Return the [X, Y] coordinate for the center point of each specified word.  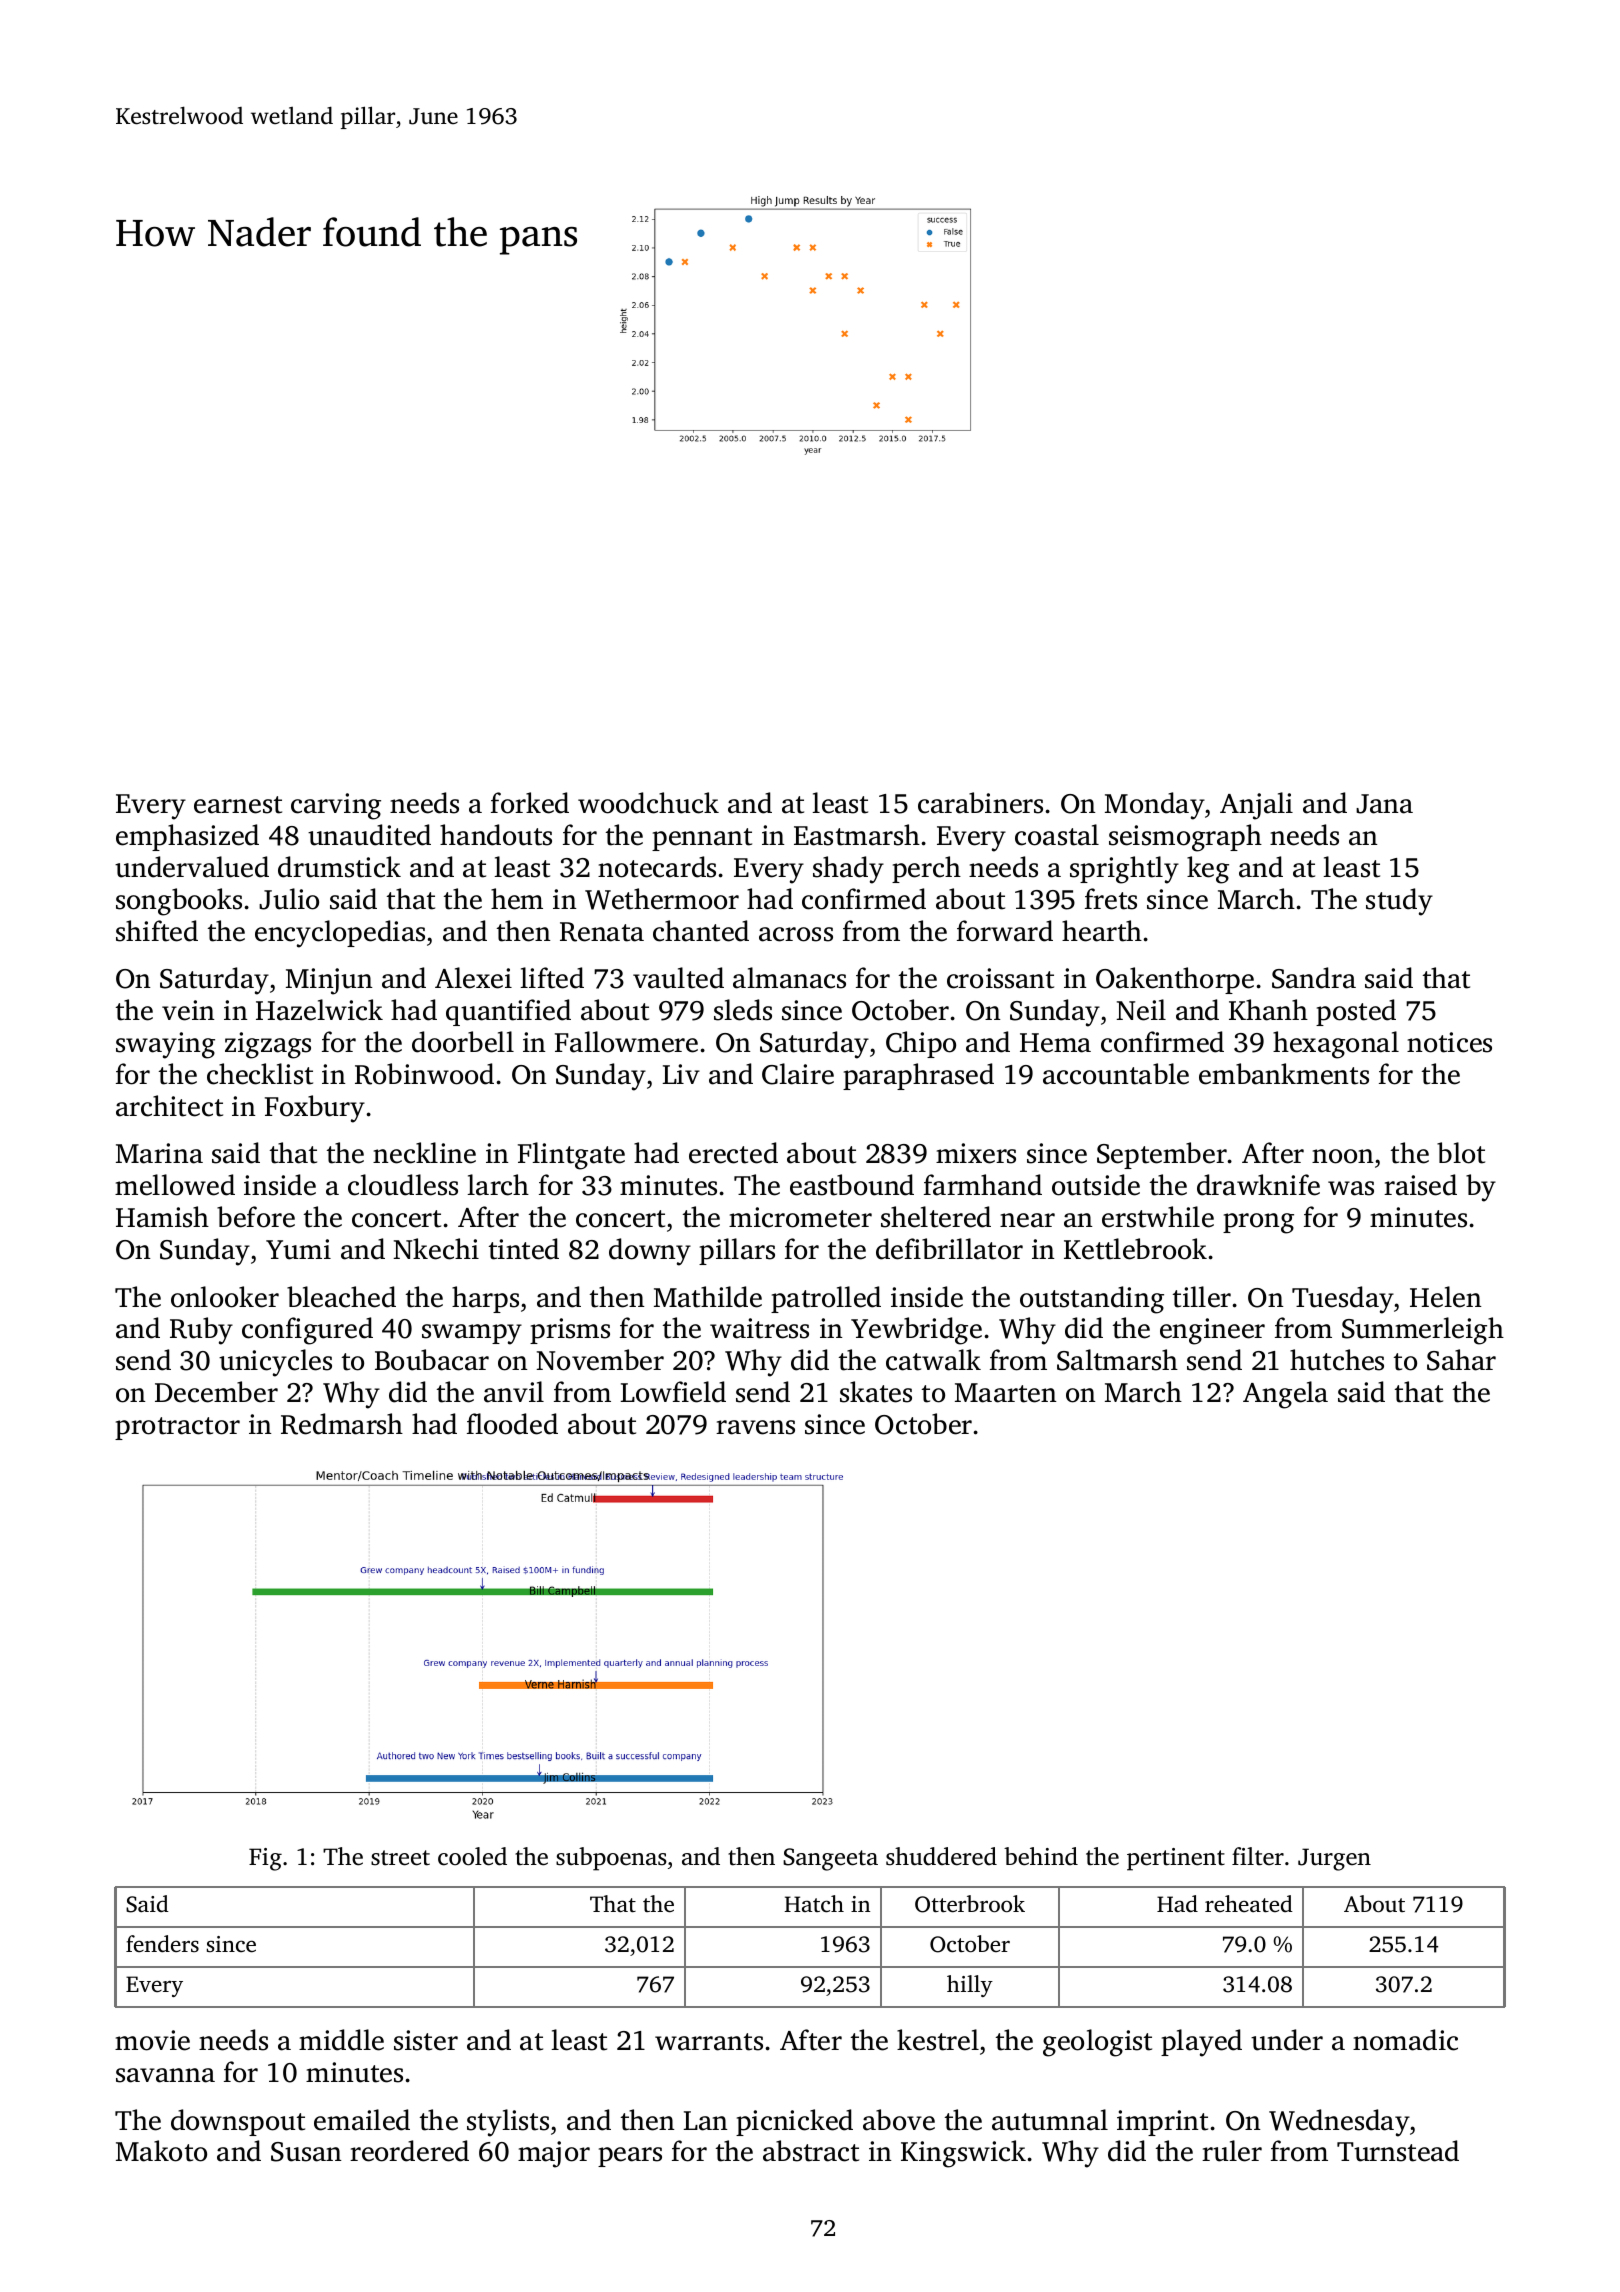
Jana [1384, 804]
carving [336, 806]
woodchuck [648, 803]
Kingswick [963, 2154]
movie [152, 2040]
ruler [1232, 2151]
